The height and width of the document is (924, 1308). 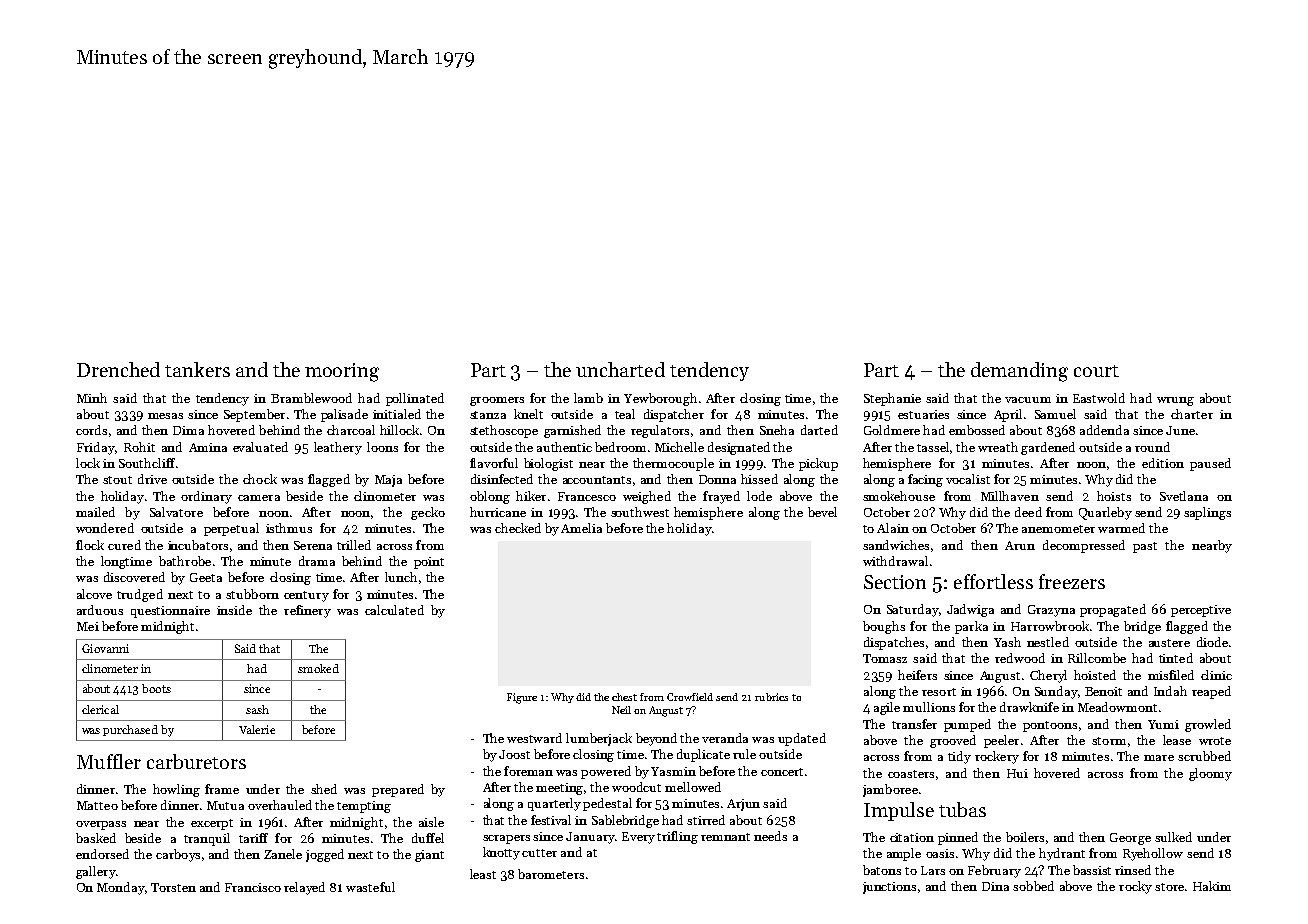 I want to click on rubrics, so click(x=771, y=697).
